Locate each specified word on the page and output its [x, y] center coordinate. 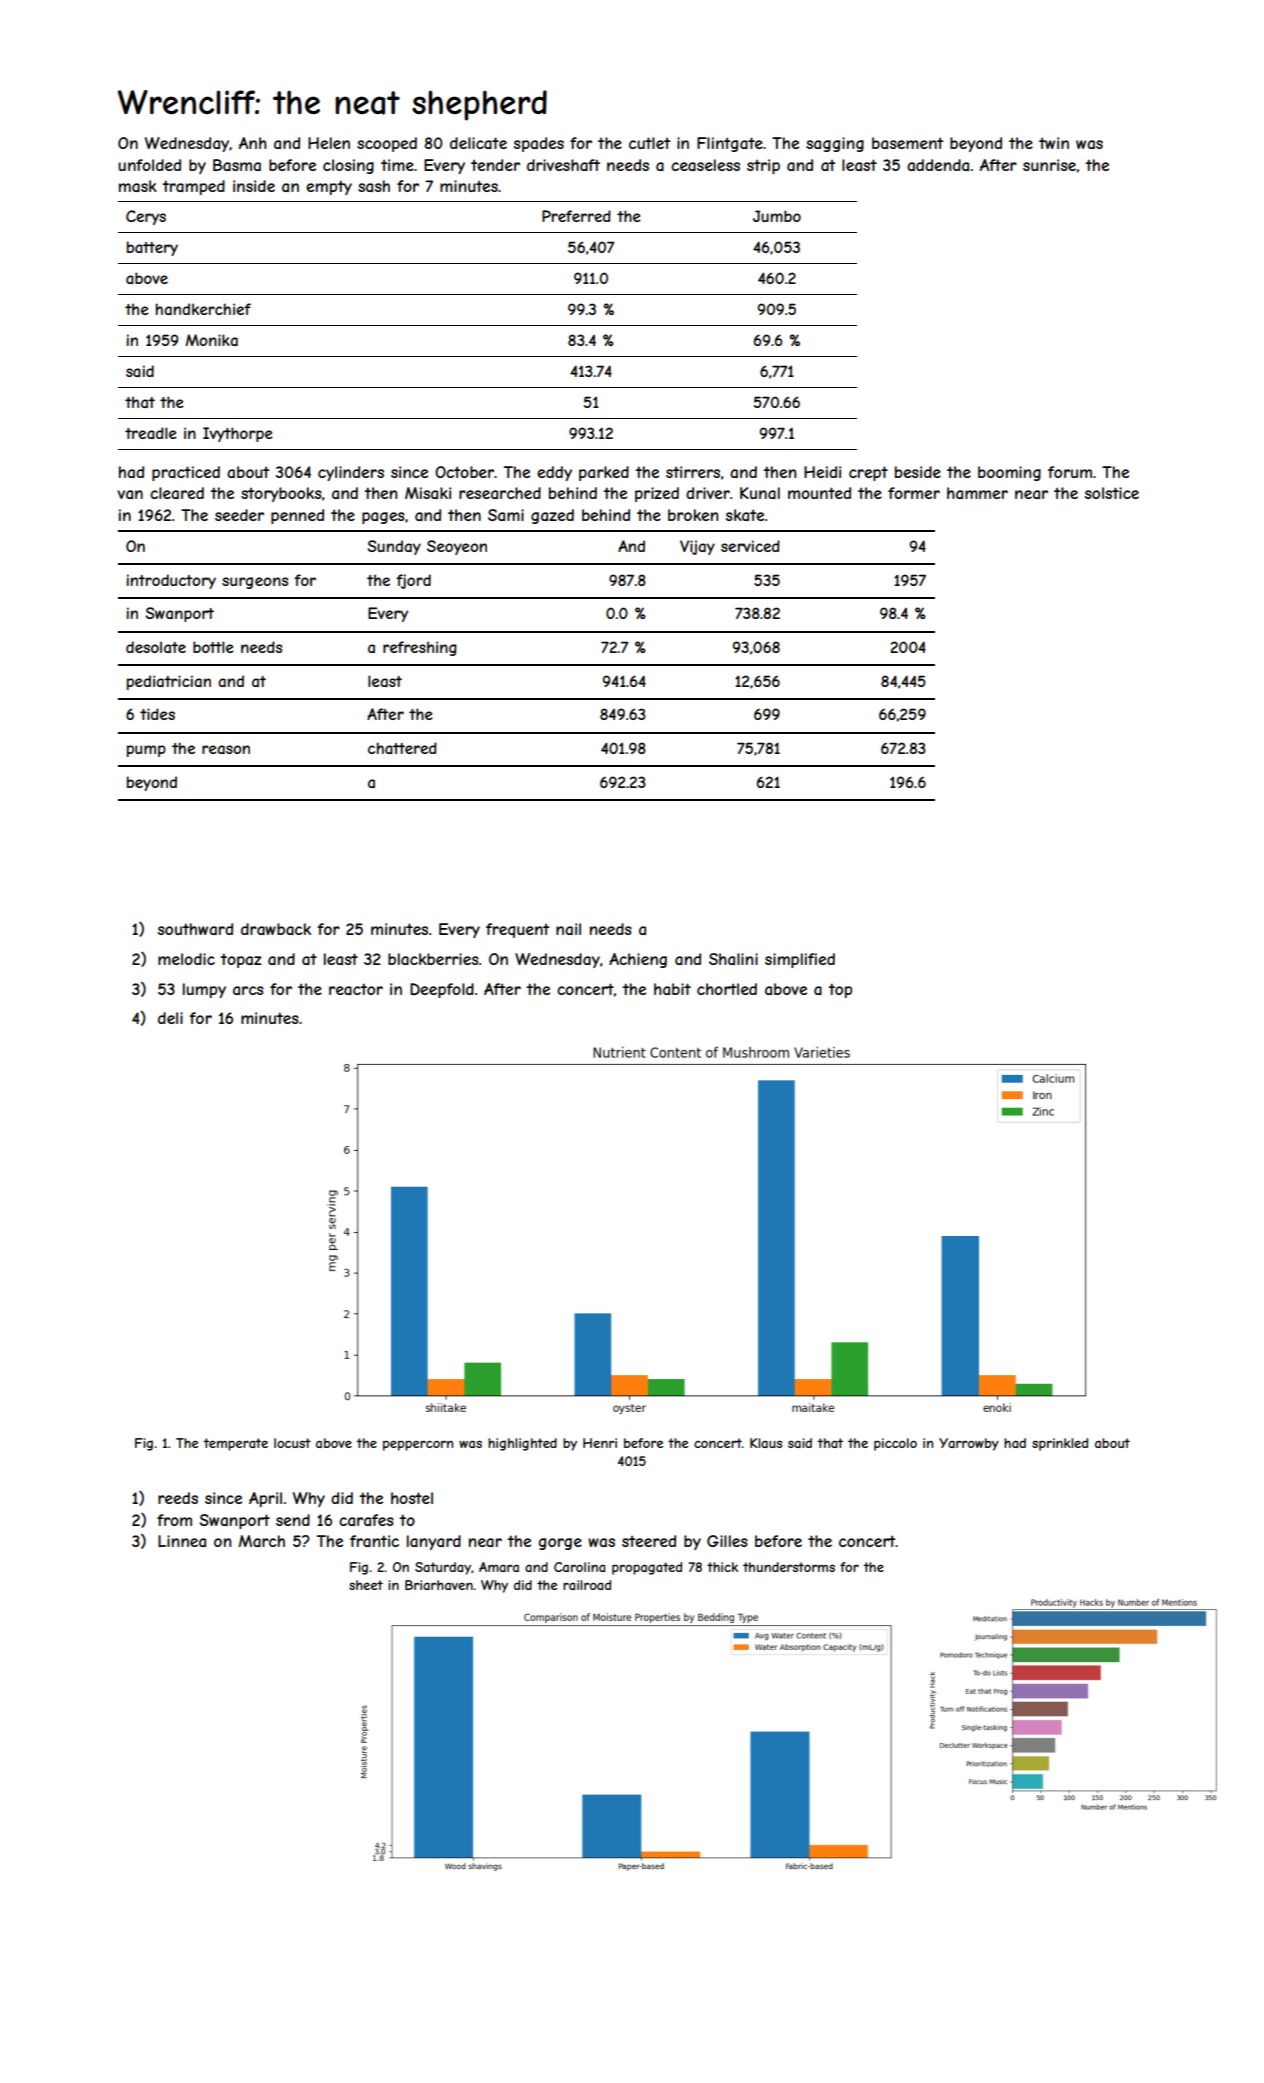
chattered [402, 748]
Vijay [697, 547]
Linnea [182, 1541]
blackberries [433, 959]
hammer [977, 493]
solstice [1112, 493]
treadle [151, 433]
